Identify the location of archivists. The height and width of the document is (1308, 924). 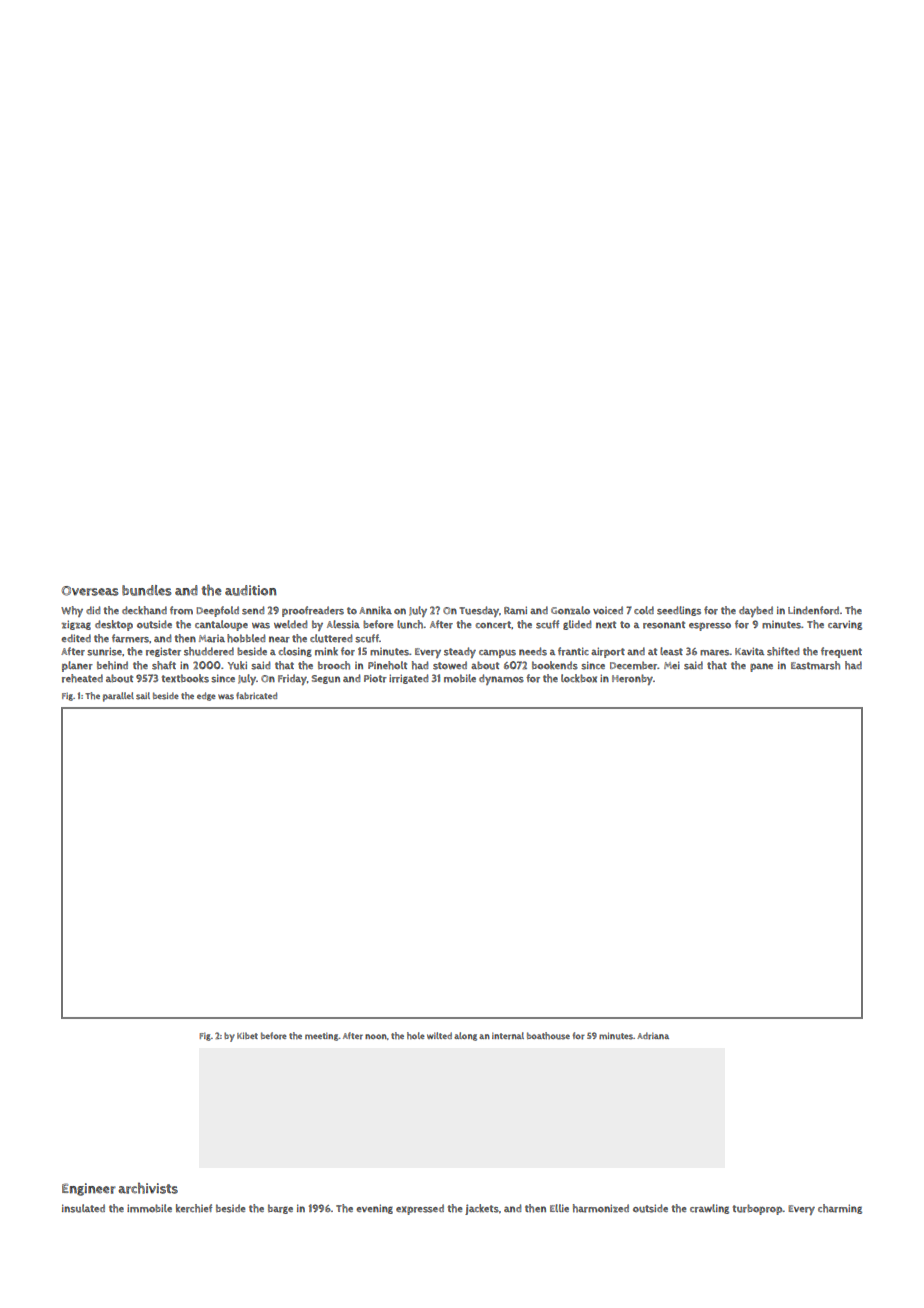
(148, 1188).
